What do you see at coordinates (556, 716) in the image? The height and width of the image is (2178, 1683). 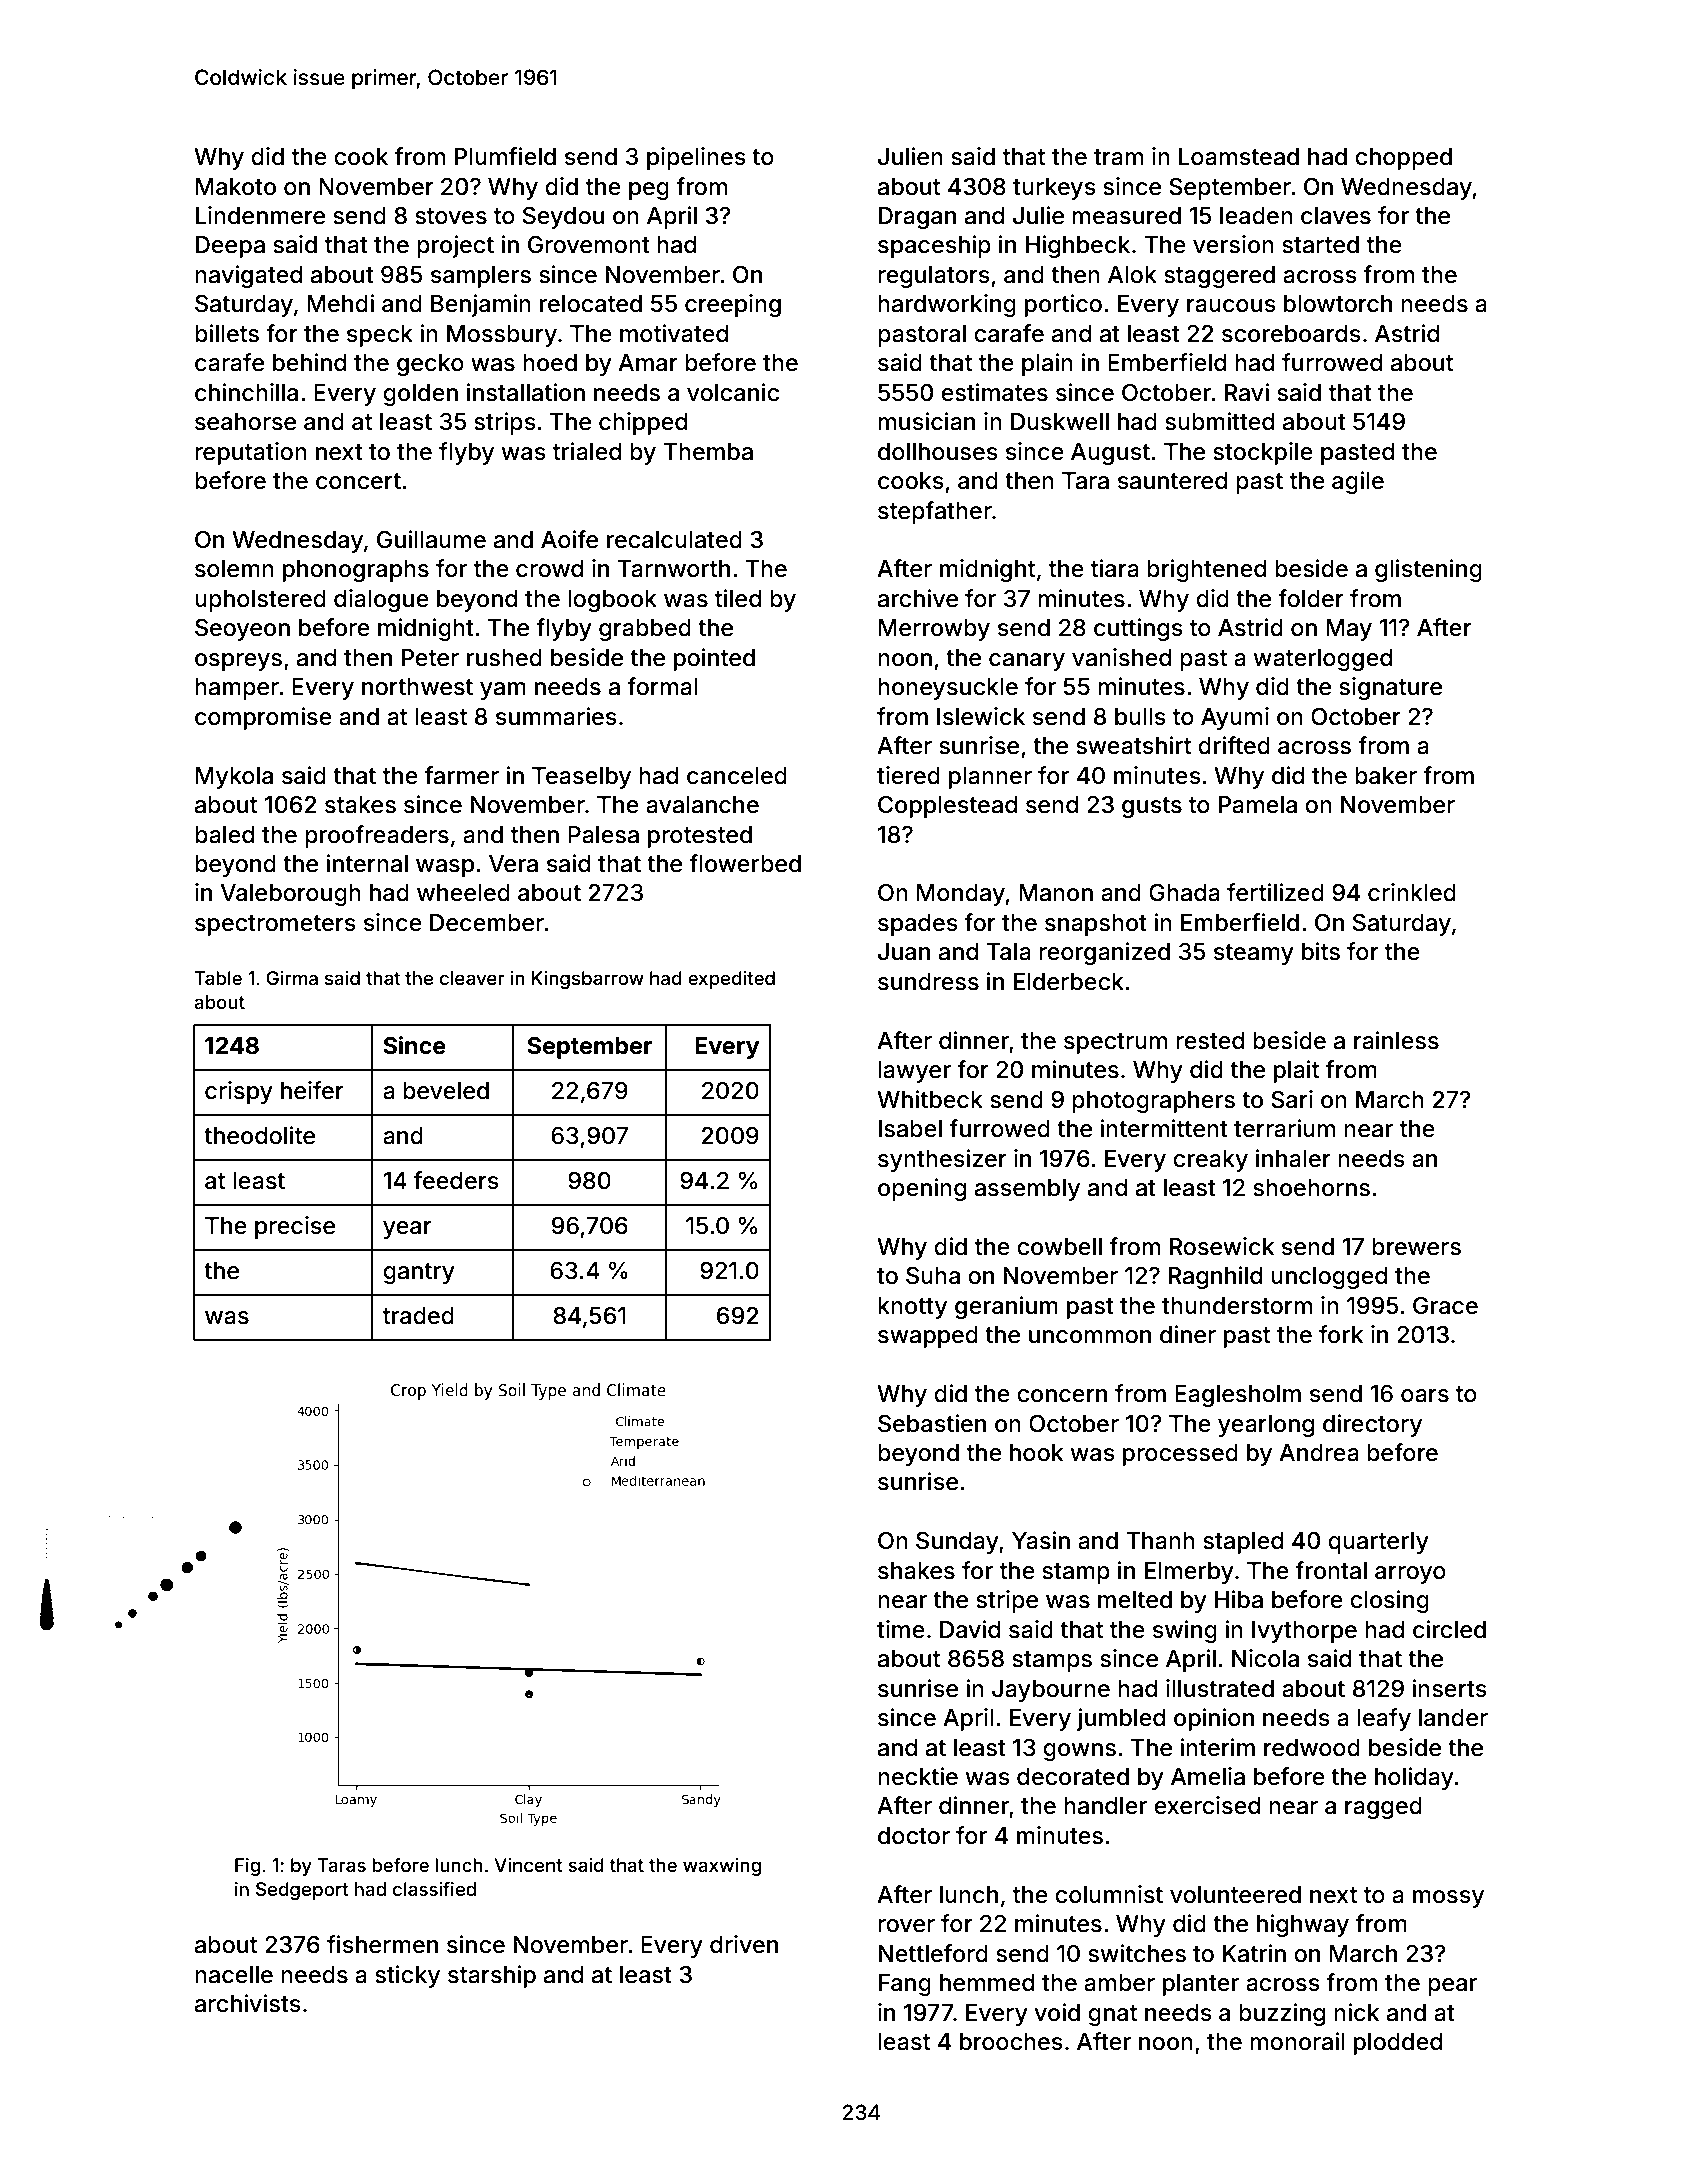 I see `summaries` at bounding box center [556, 716].
